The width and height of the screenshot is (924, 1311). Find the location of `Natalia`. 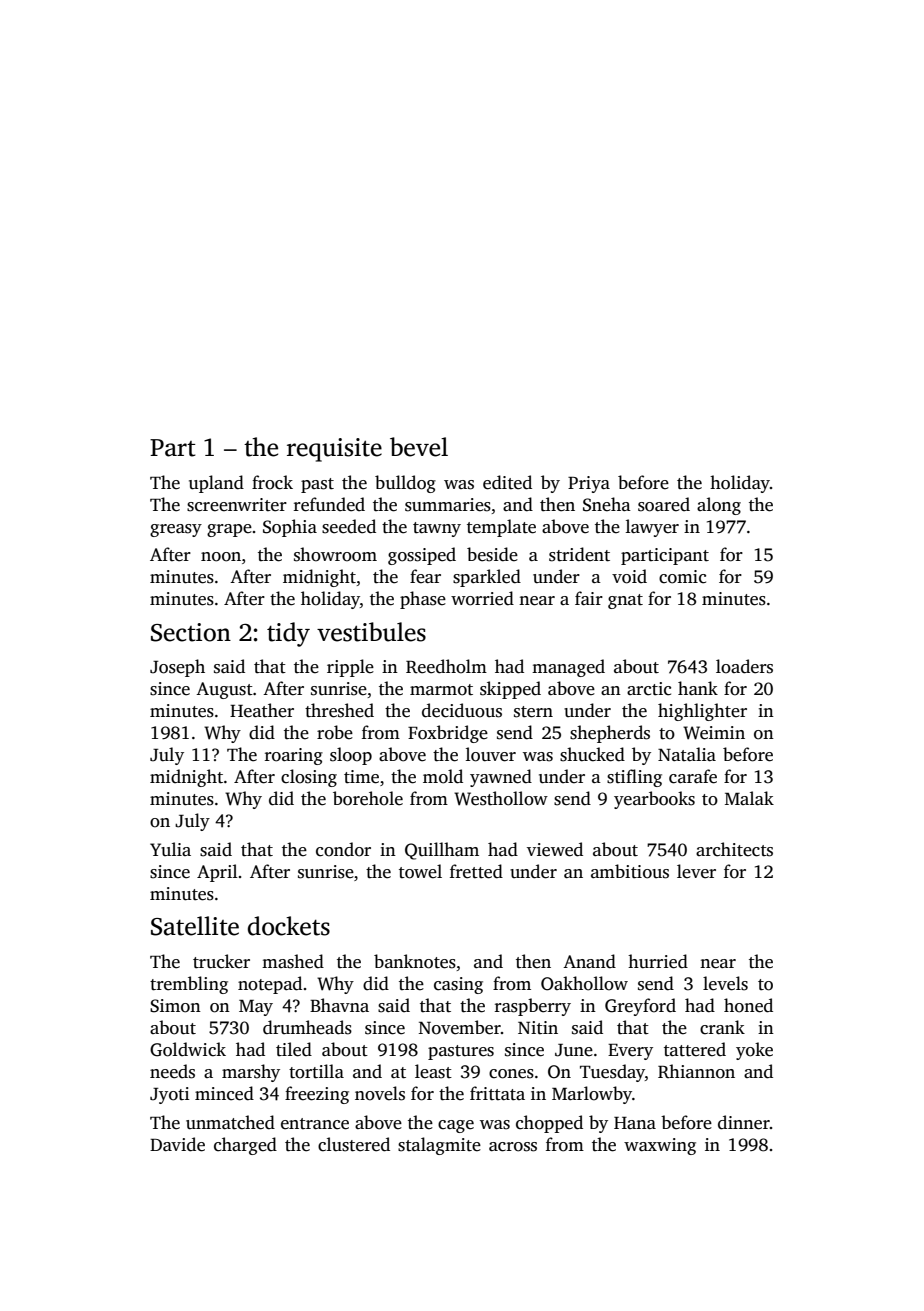

Natalia is located at coordinates (687, 754).
